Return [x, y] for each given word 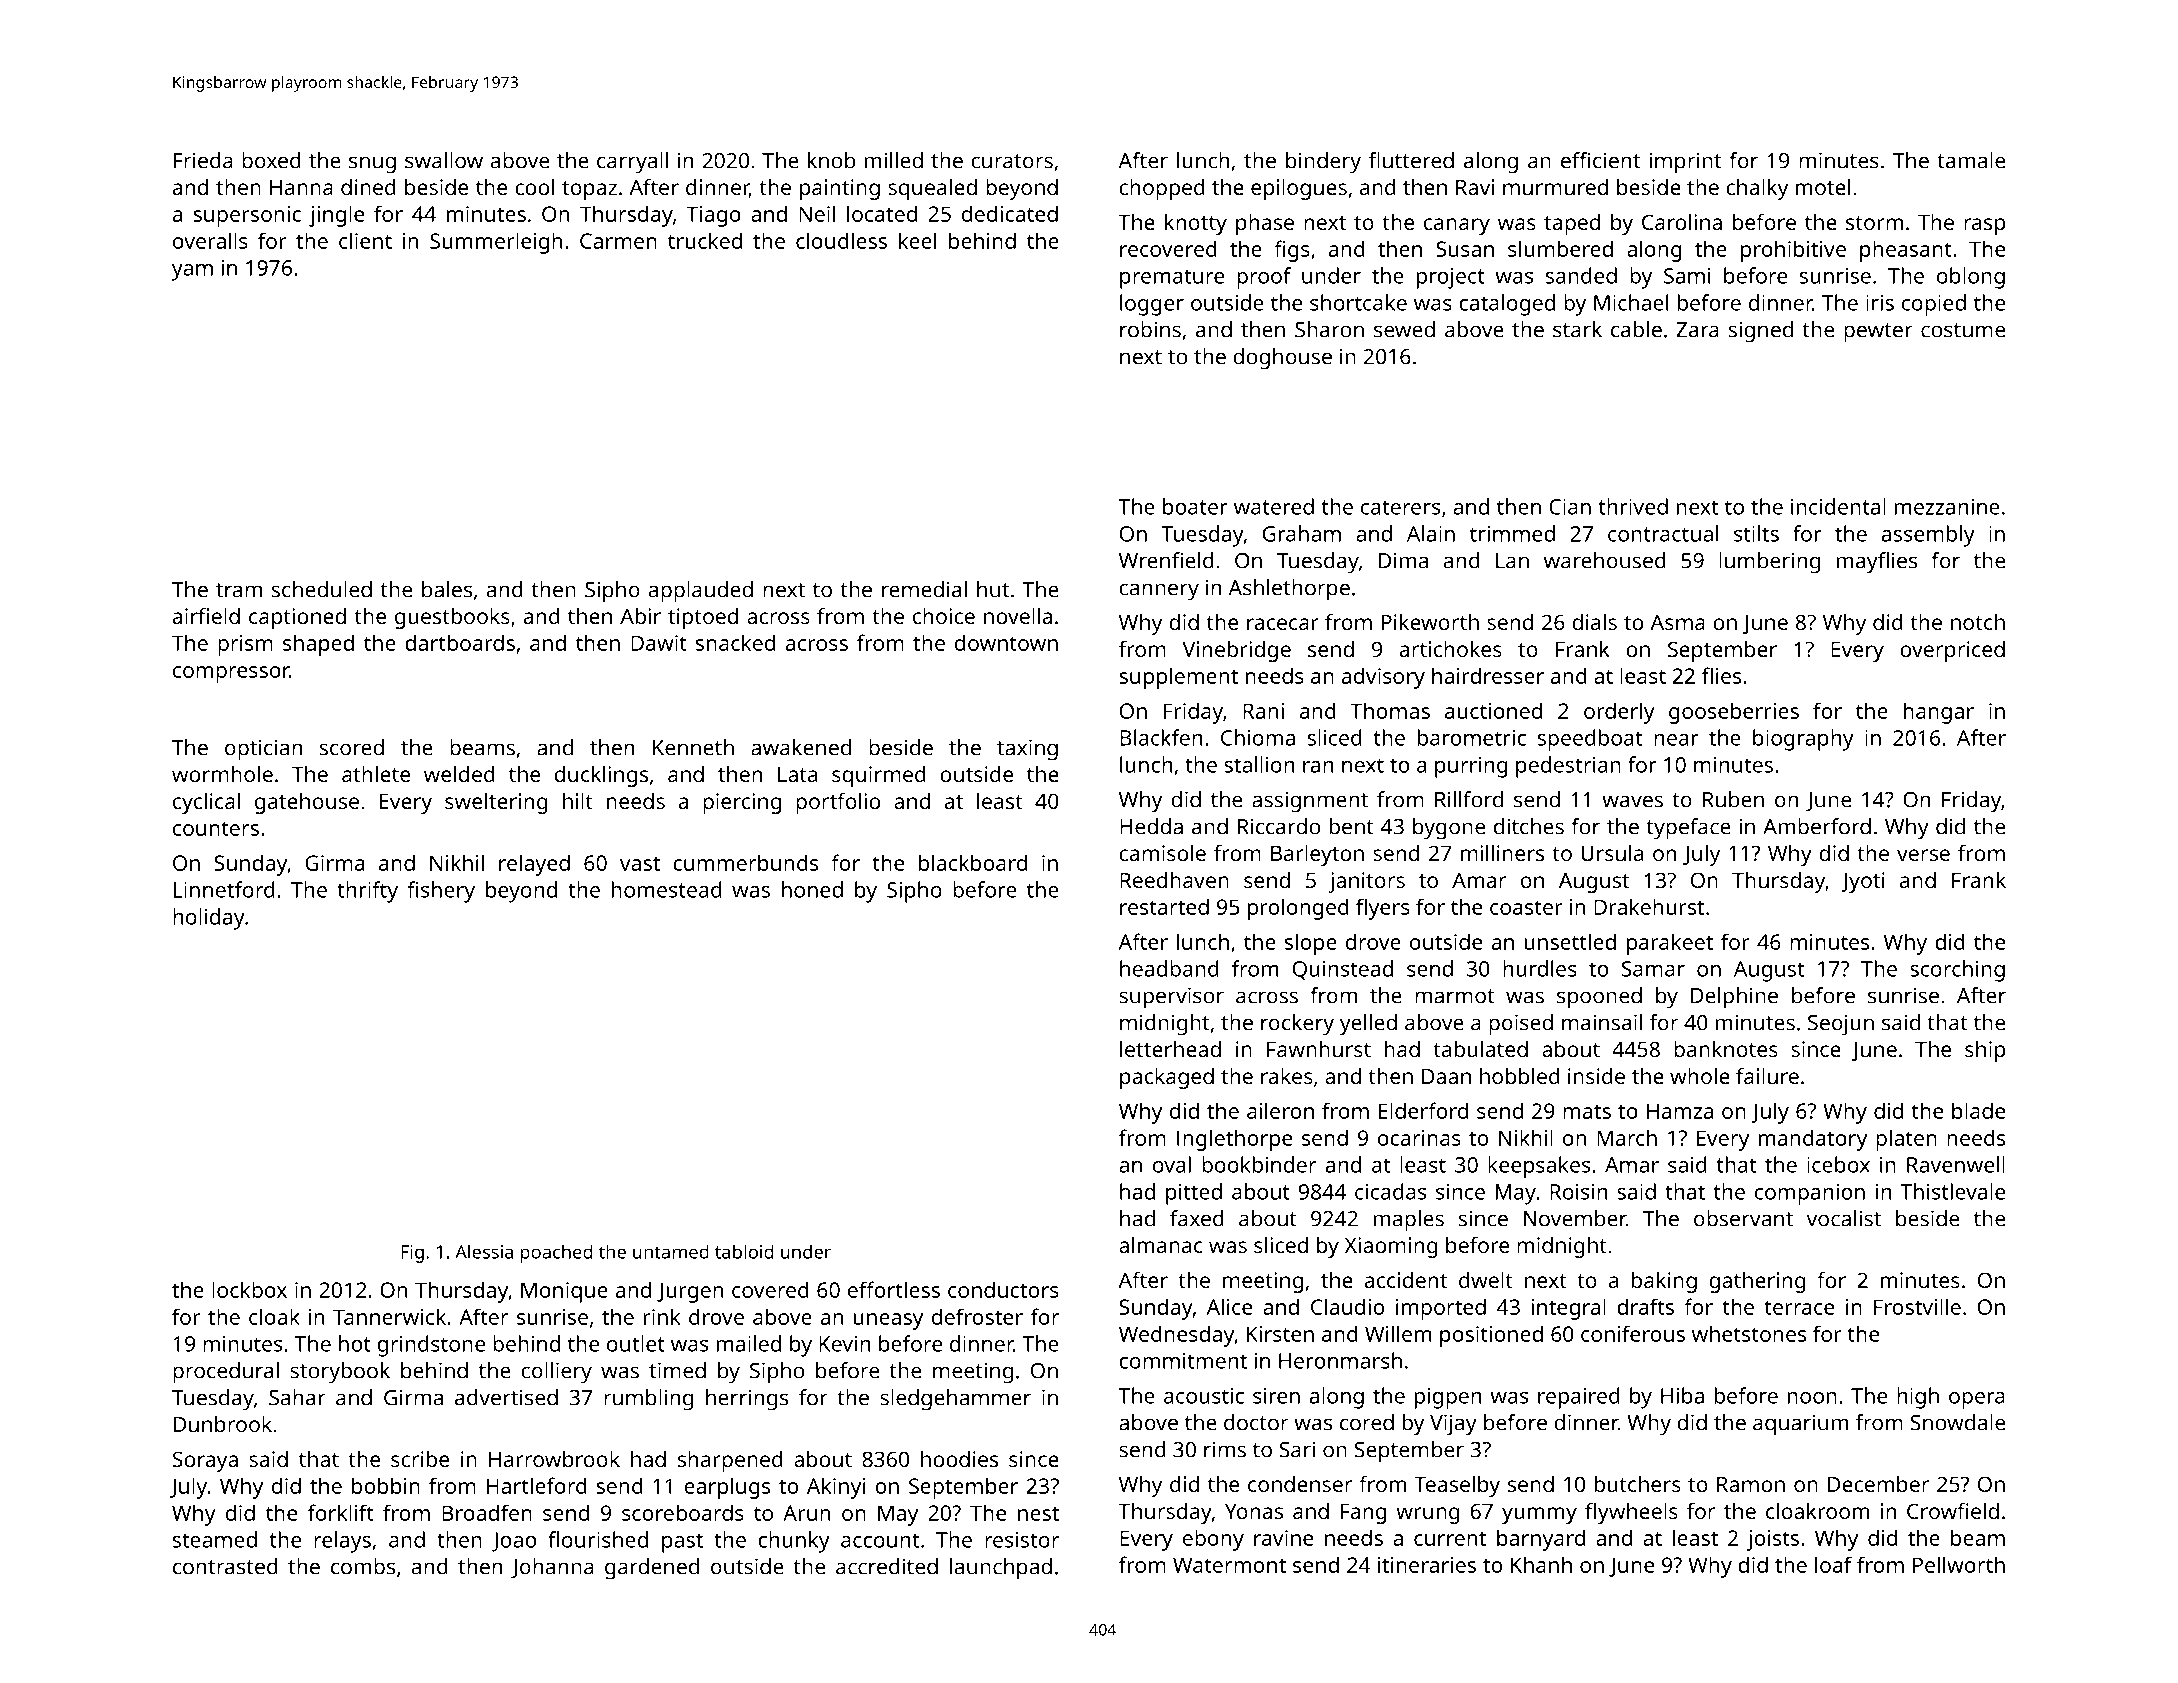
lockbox [249, 1289]
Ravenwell [1956, 1164]
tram [239, 590]
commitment [1183, 1361]
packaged [1167, 1078]
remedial [924, 589]
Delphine [1734, 998]
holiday [209, 919]
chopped [1162, 189]
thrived [1633, 506]
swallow [444, 160]
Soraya [205, 1461]
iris [1880, 303]
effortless [894, 1289]
